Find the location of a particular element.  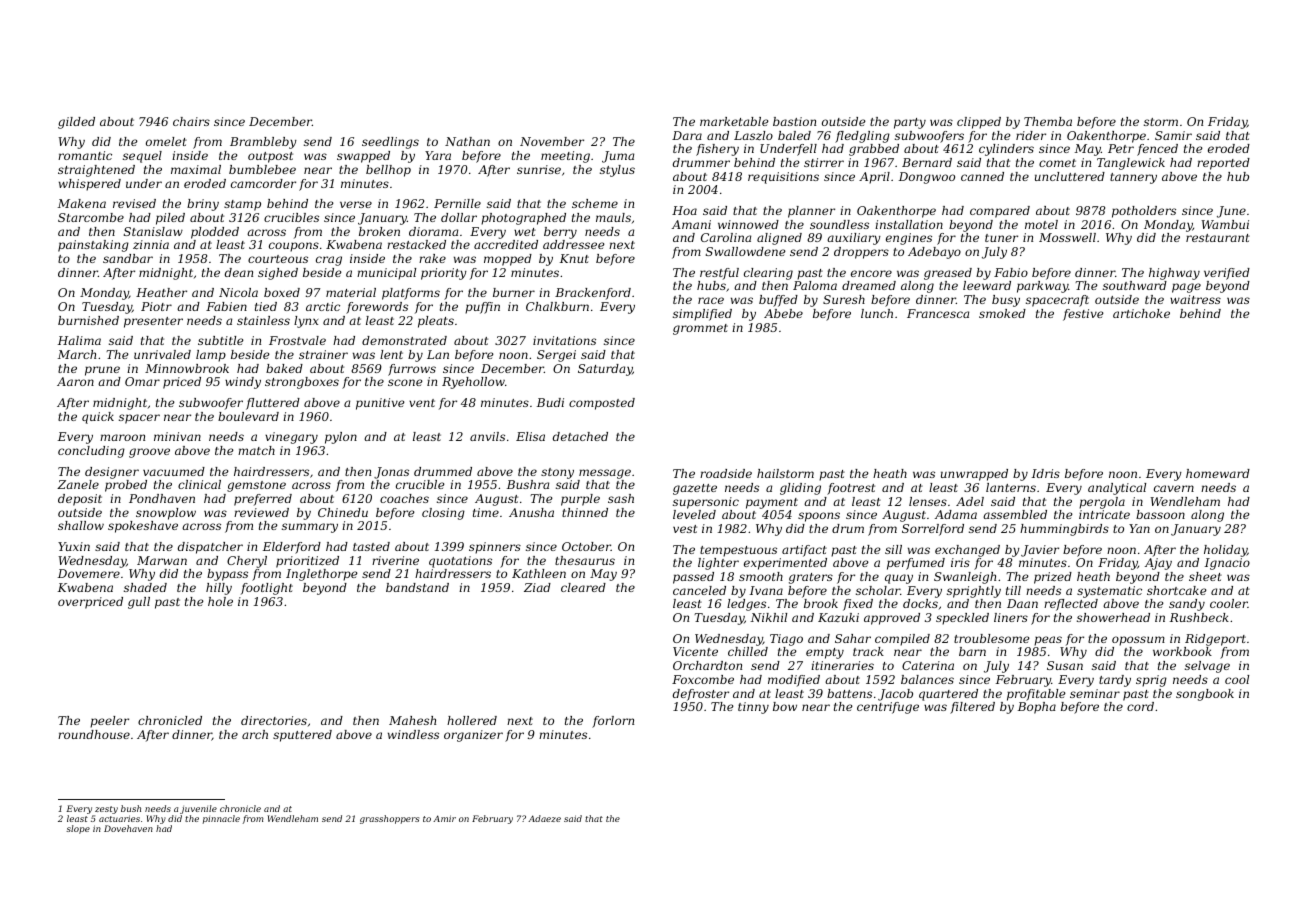

requisitions is located at coordinates (783, 178).
